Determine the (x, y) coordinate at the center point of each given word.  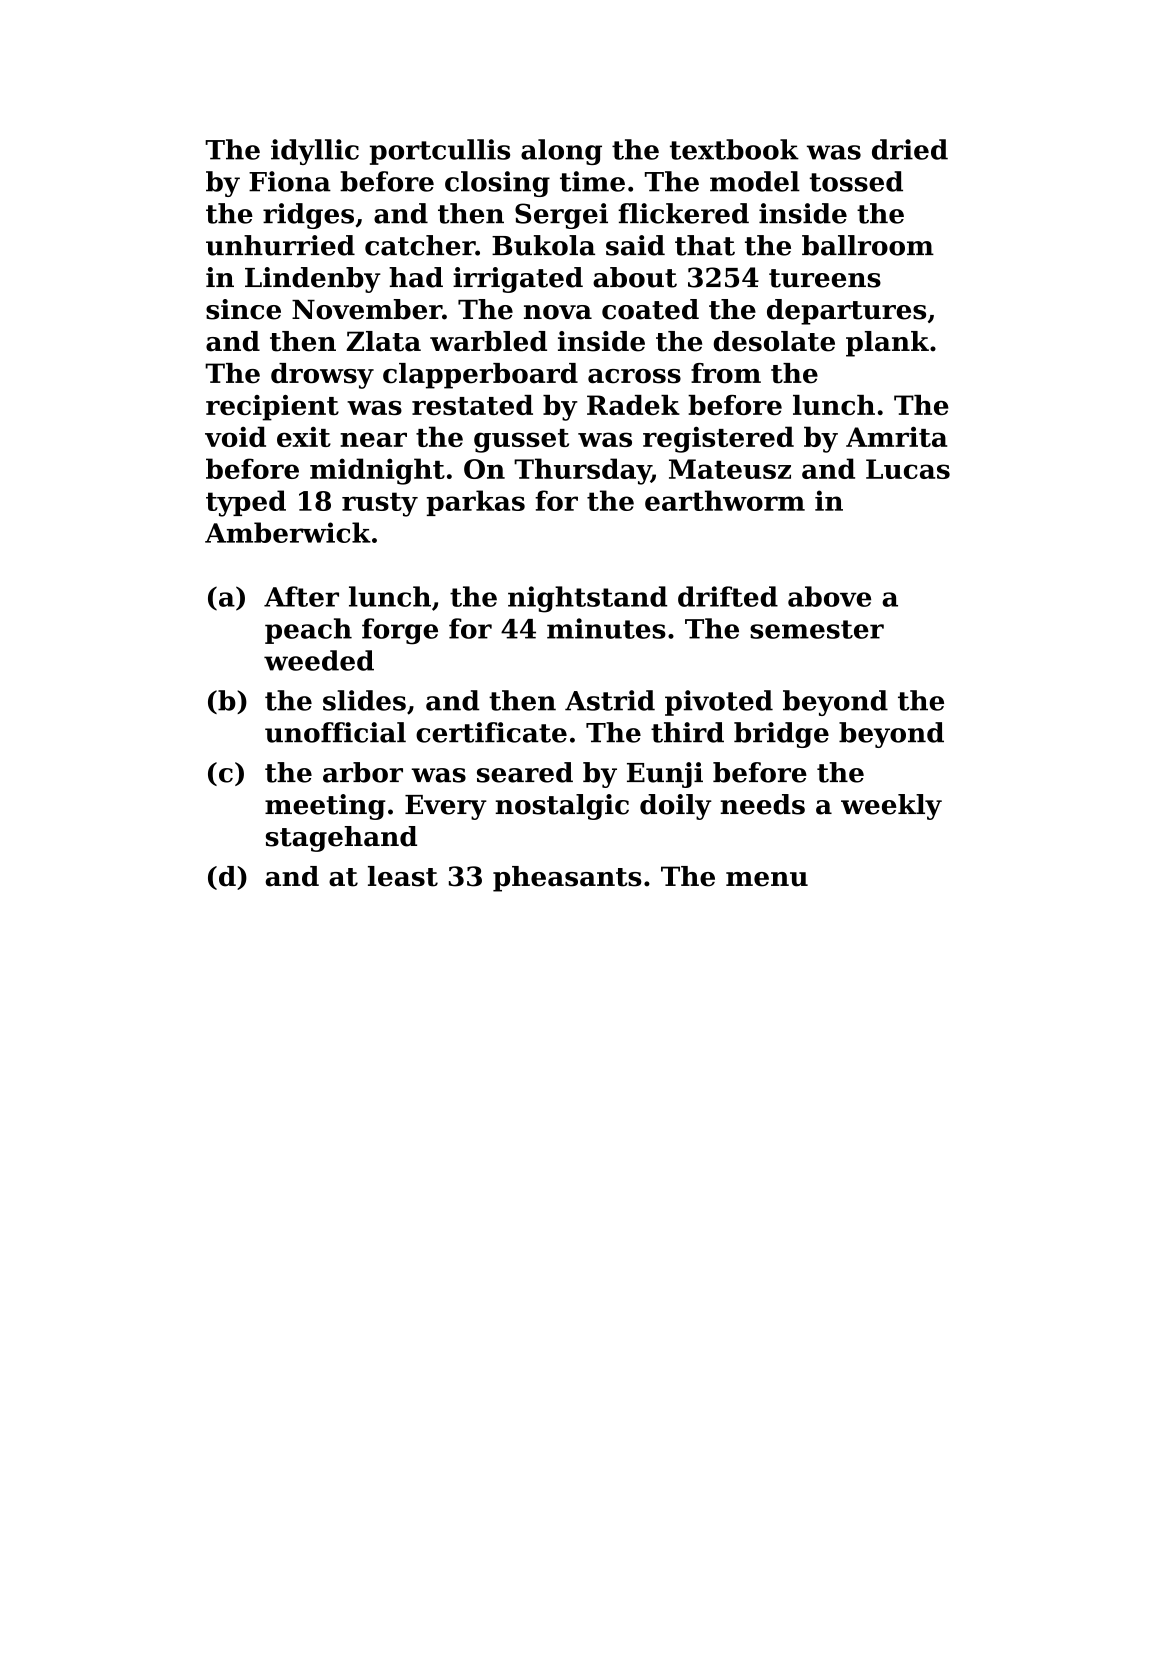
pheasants (567, 879)
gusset (521, 441)
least (403, 876)
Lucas (908, 469)
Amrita (896, 436)
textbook (734, 149)
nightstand (588, 599)
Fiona (290, 181)
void (235, 436)
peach (308, 631)
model (755, 181)
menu (767, 879)
